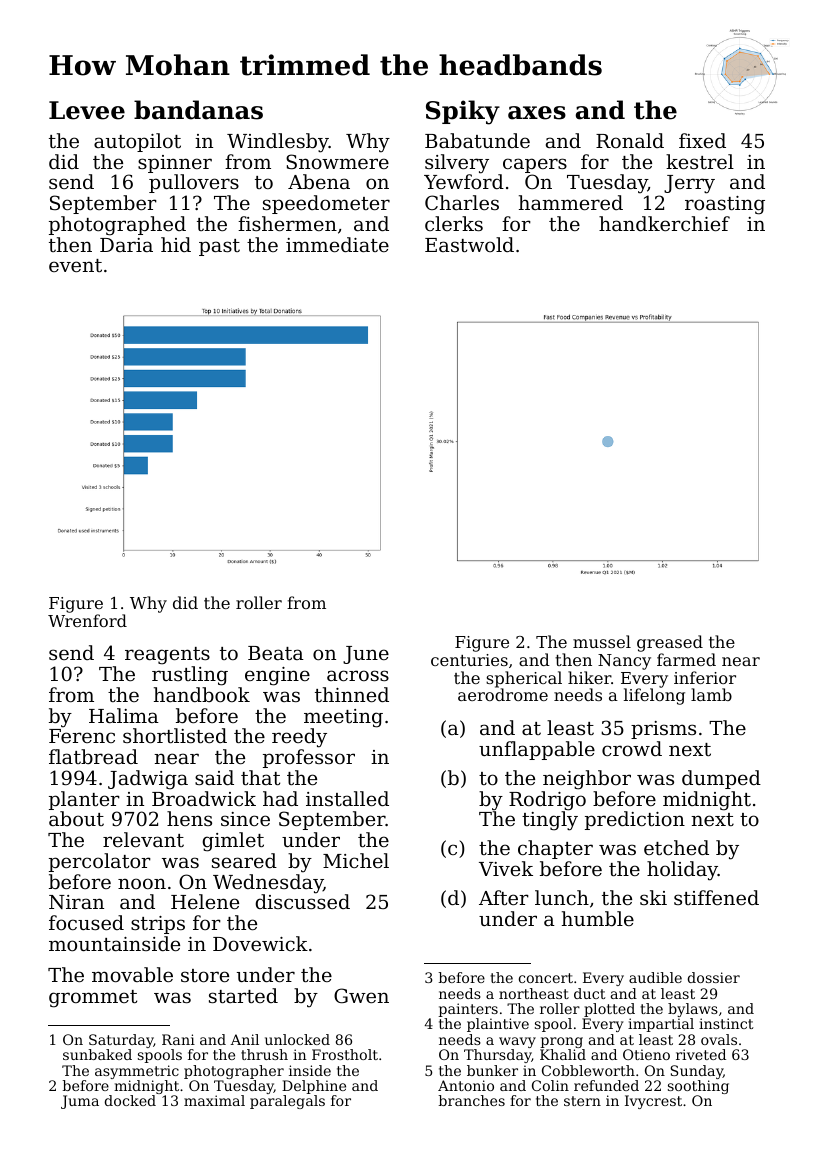 This screenshot has width=814, height=1154. I want to click on immediate, so click(337, 244).
